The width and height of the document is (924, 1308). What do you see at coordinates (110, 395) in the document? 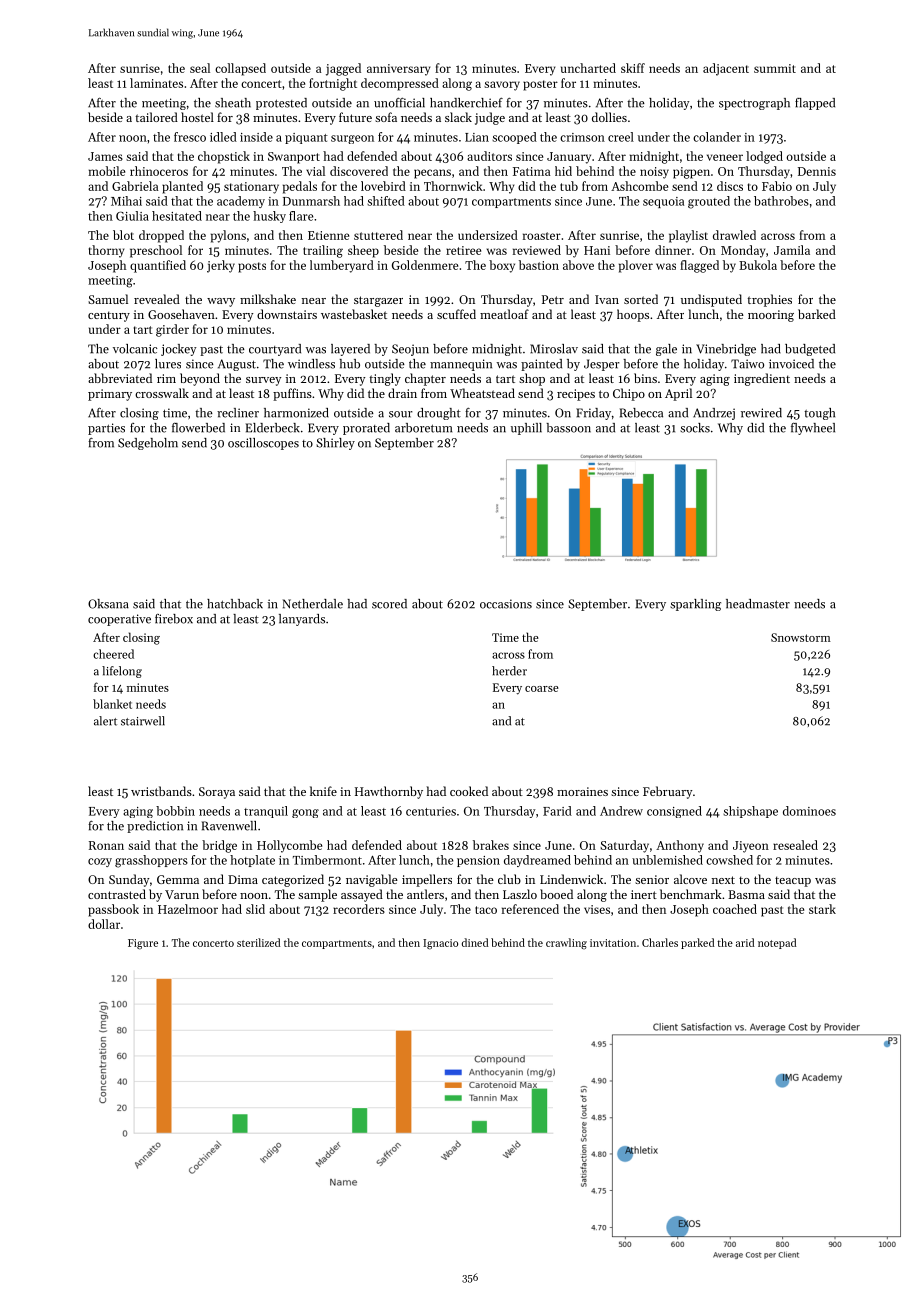
I see `primary` at bounding box center [110, 395].
